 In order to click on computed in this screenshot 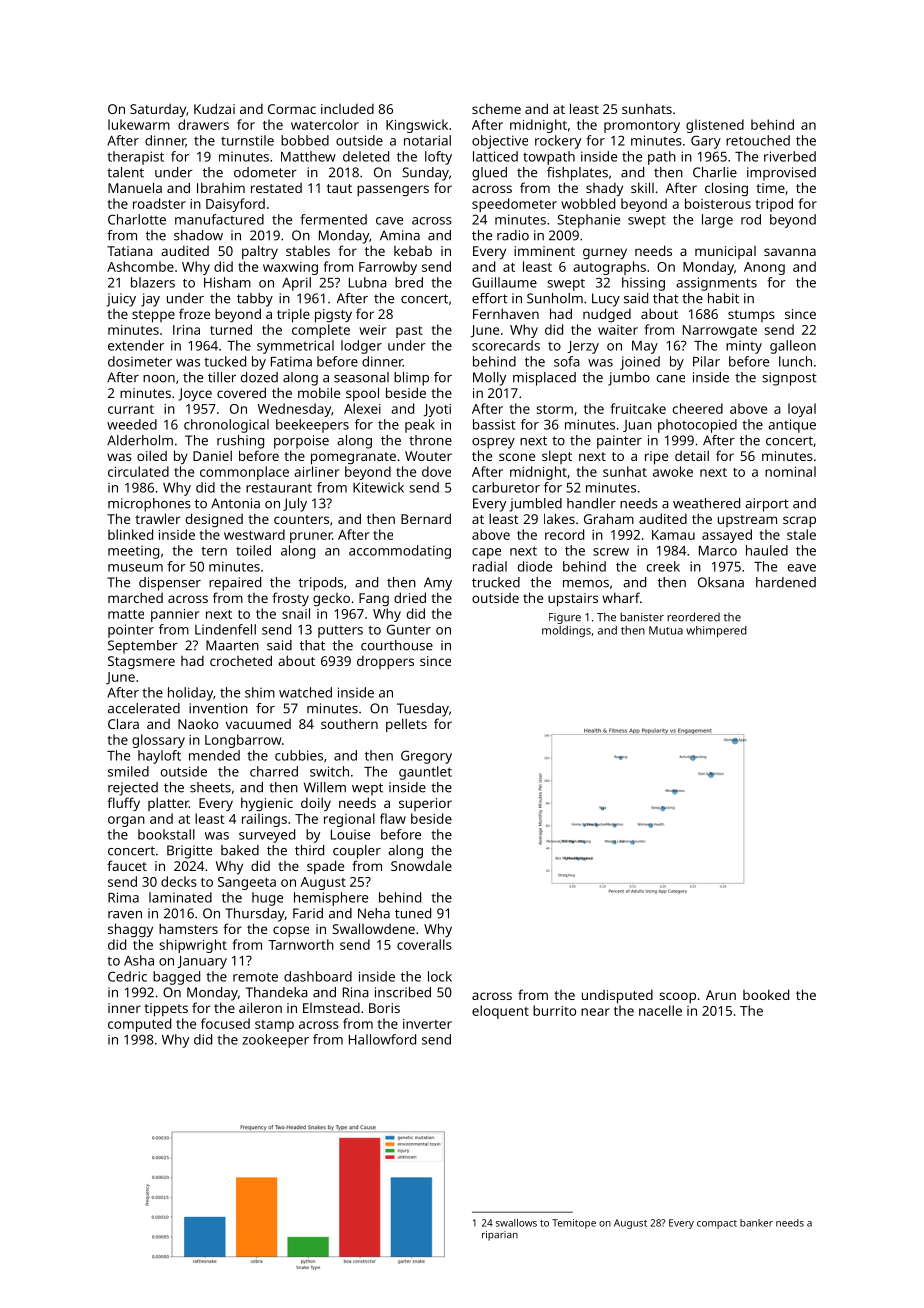, I will do `click(139, 1025)`.
